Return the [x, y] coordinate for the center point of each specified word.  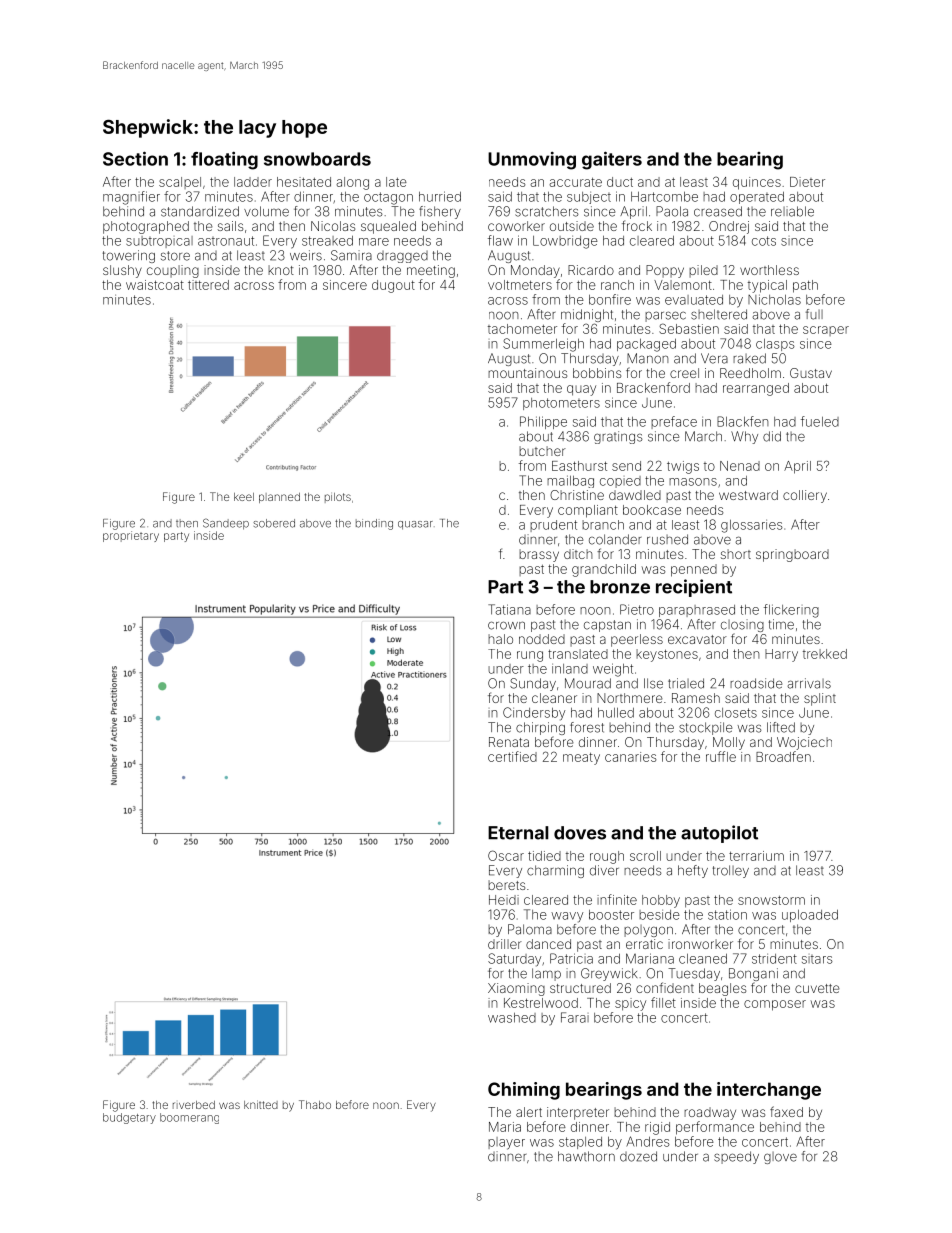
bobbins [597, 373]
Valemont [683, 285]
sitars [817, 959]
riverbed [194, 1105]
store [175, 256]
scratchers [547, 211]
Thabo [315, 1104]
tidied [544, 856]
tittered [208, 285]
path [805, 286]
